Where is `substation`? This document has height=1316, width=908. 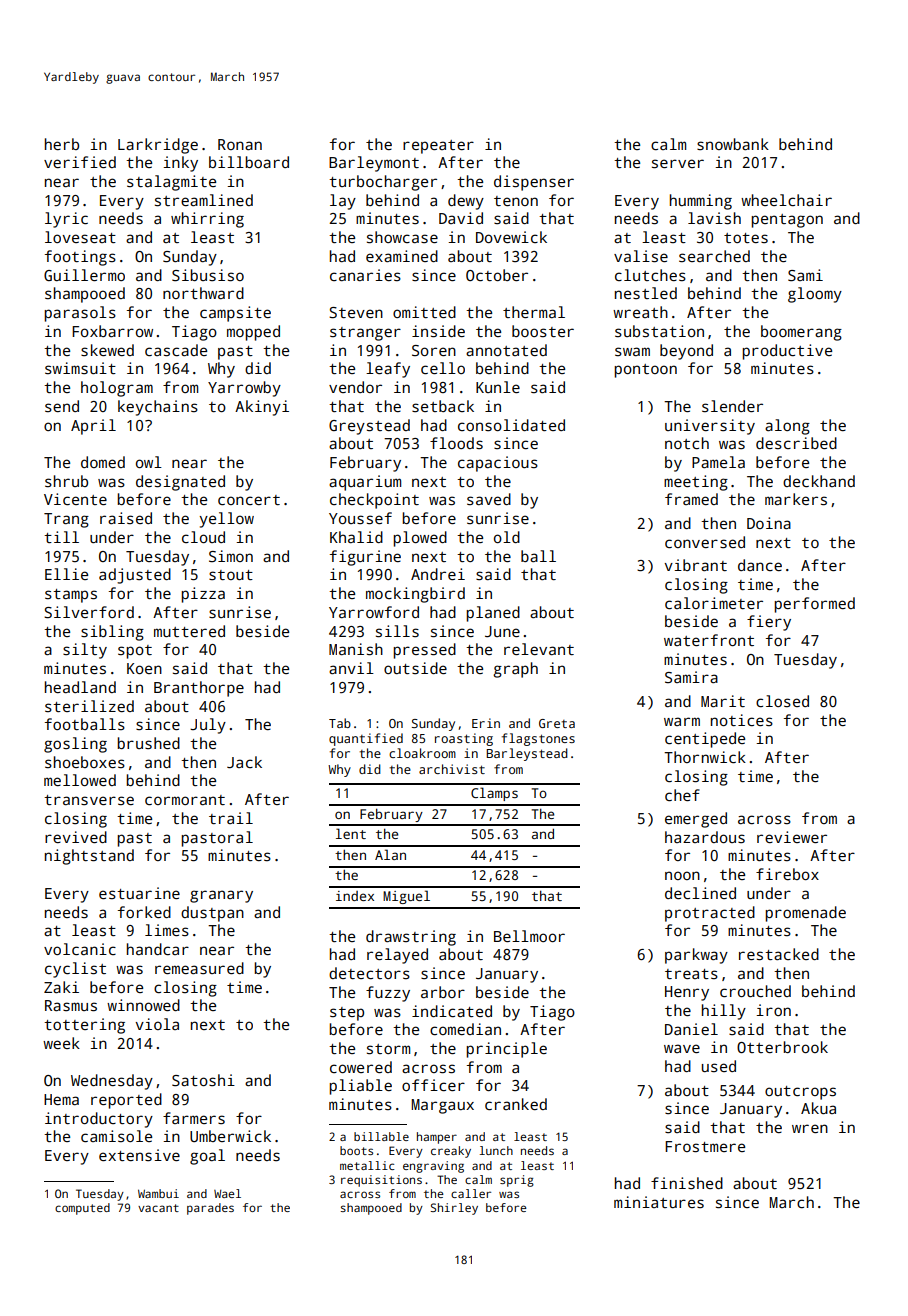
substation is located at coordinates (659, 331).
